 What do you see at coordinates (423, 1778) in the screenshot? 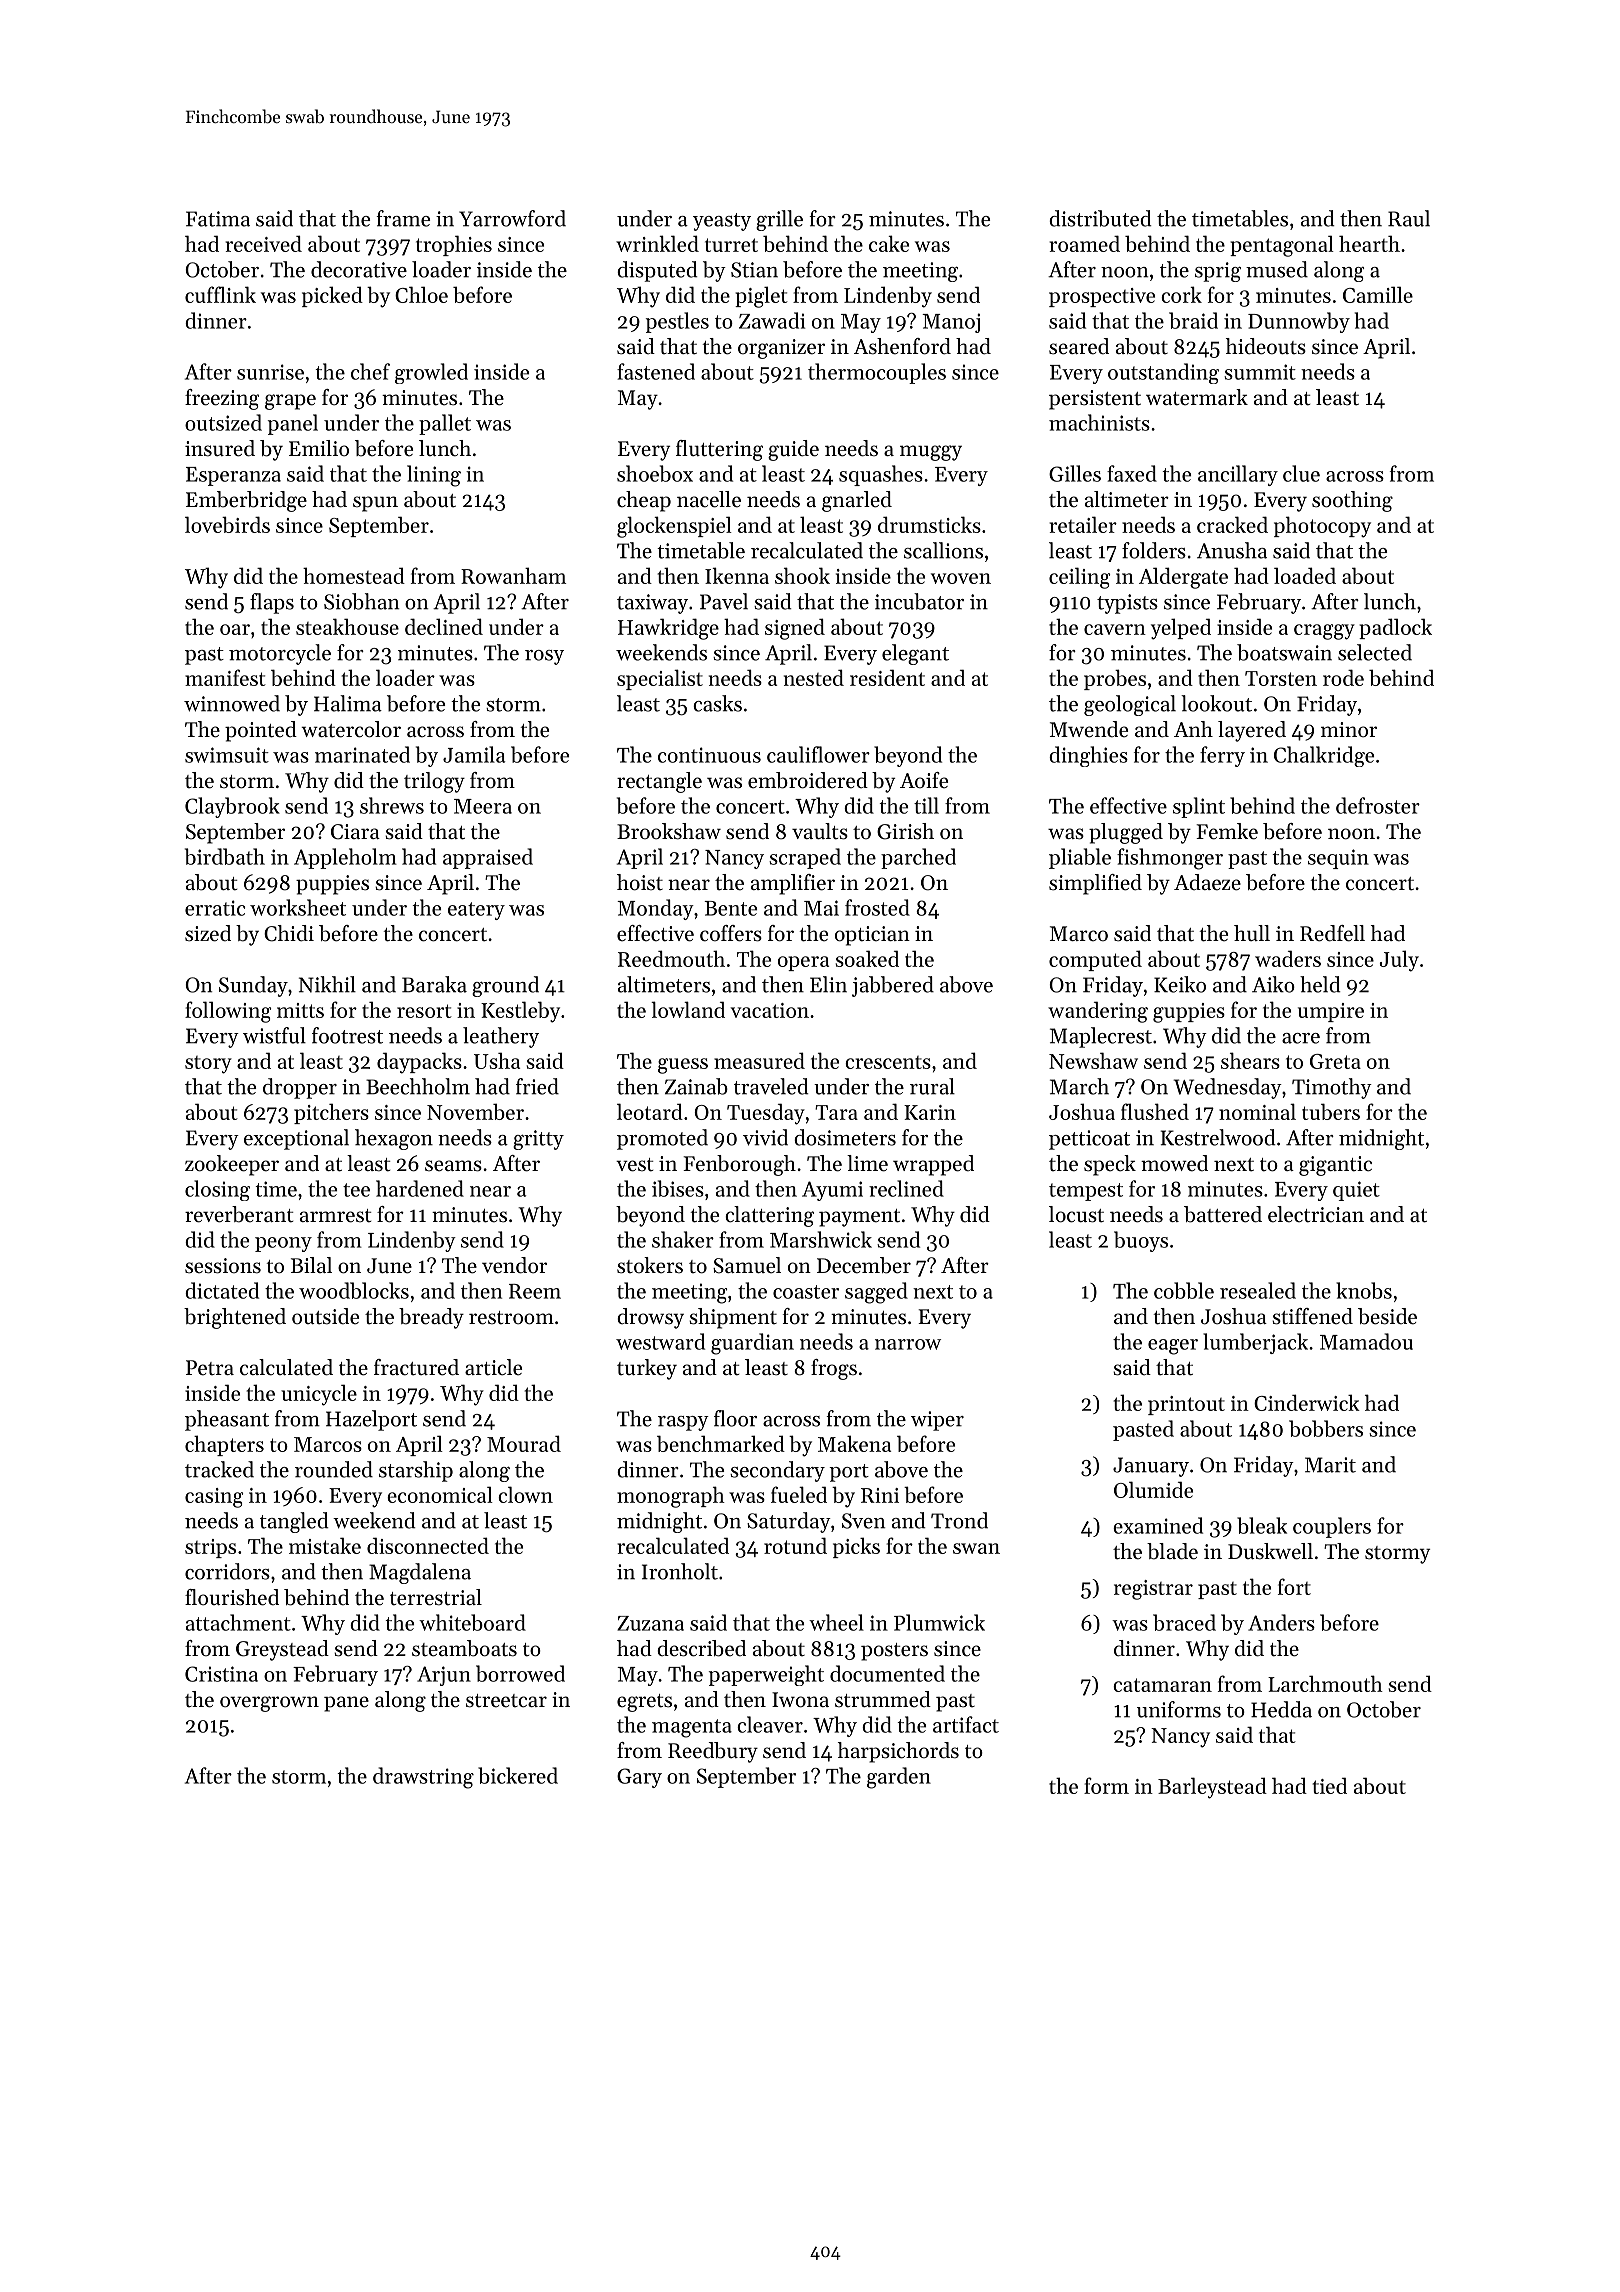
I see `drawstring` at bounding box center [423, 1778].
